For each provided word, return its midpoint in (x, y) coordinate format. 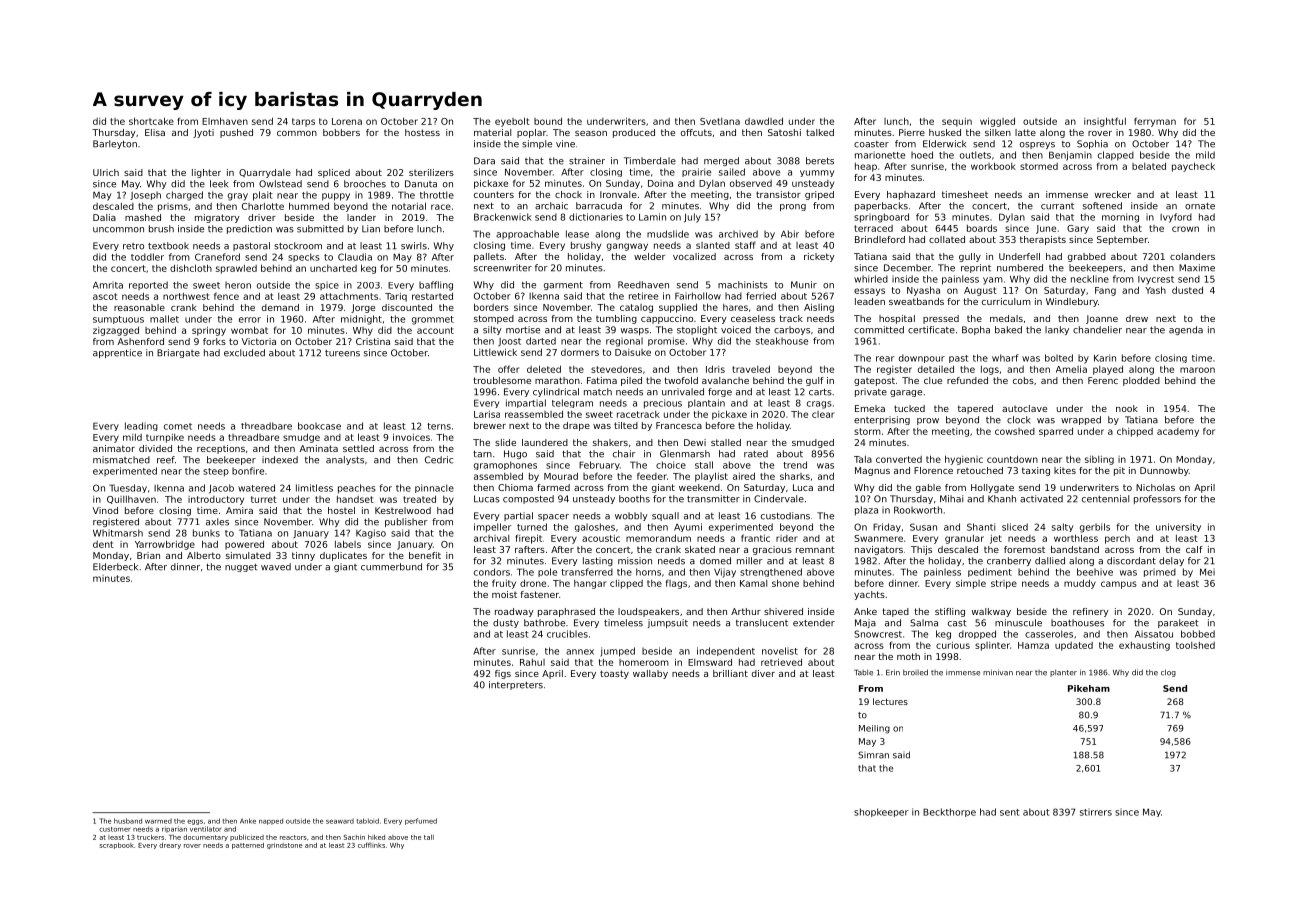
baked (1008, 330)
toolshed (1195, 645)
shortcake (151, 121)
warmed (158, 821)
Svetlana (720, 121)
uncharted (333, 268)
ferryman (1155, 122)
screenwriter (503, 268)
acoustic (601, 538)
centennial (1105, 499)
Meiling (874, 729)
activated (1041, 499)
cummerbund (391, 567)
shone (785, 583)
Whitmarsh (118, 533)
